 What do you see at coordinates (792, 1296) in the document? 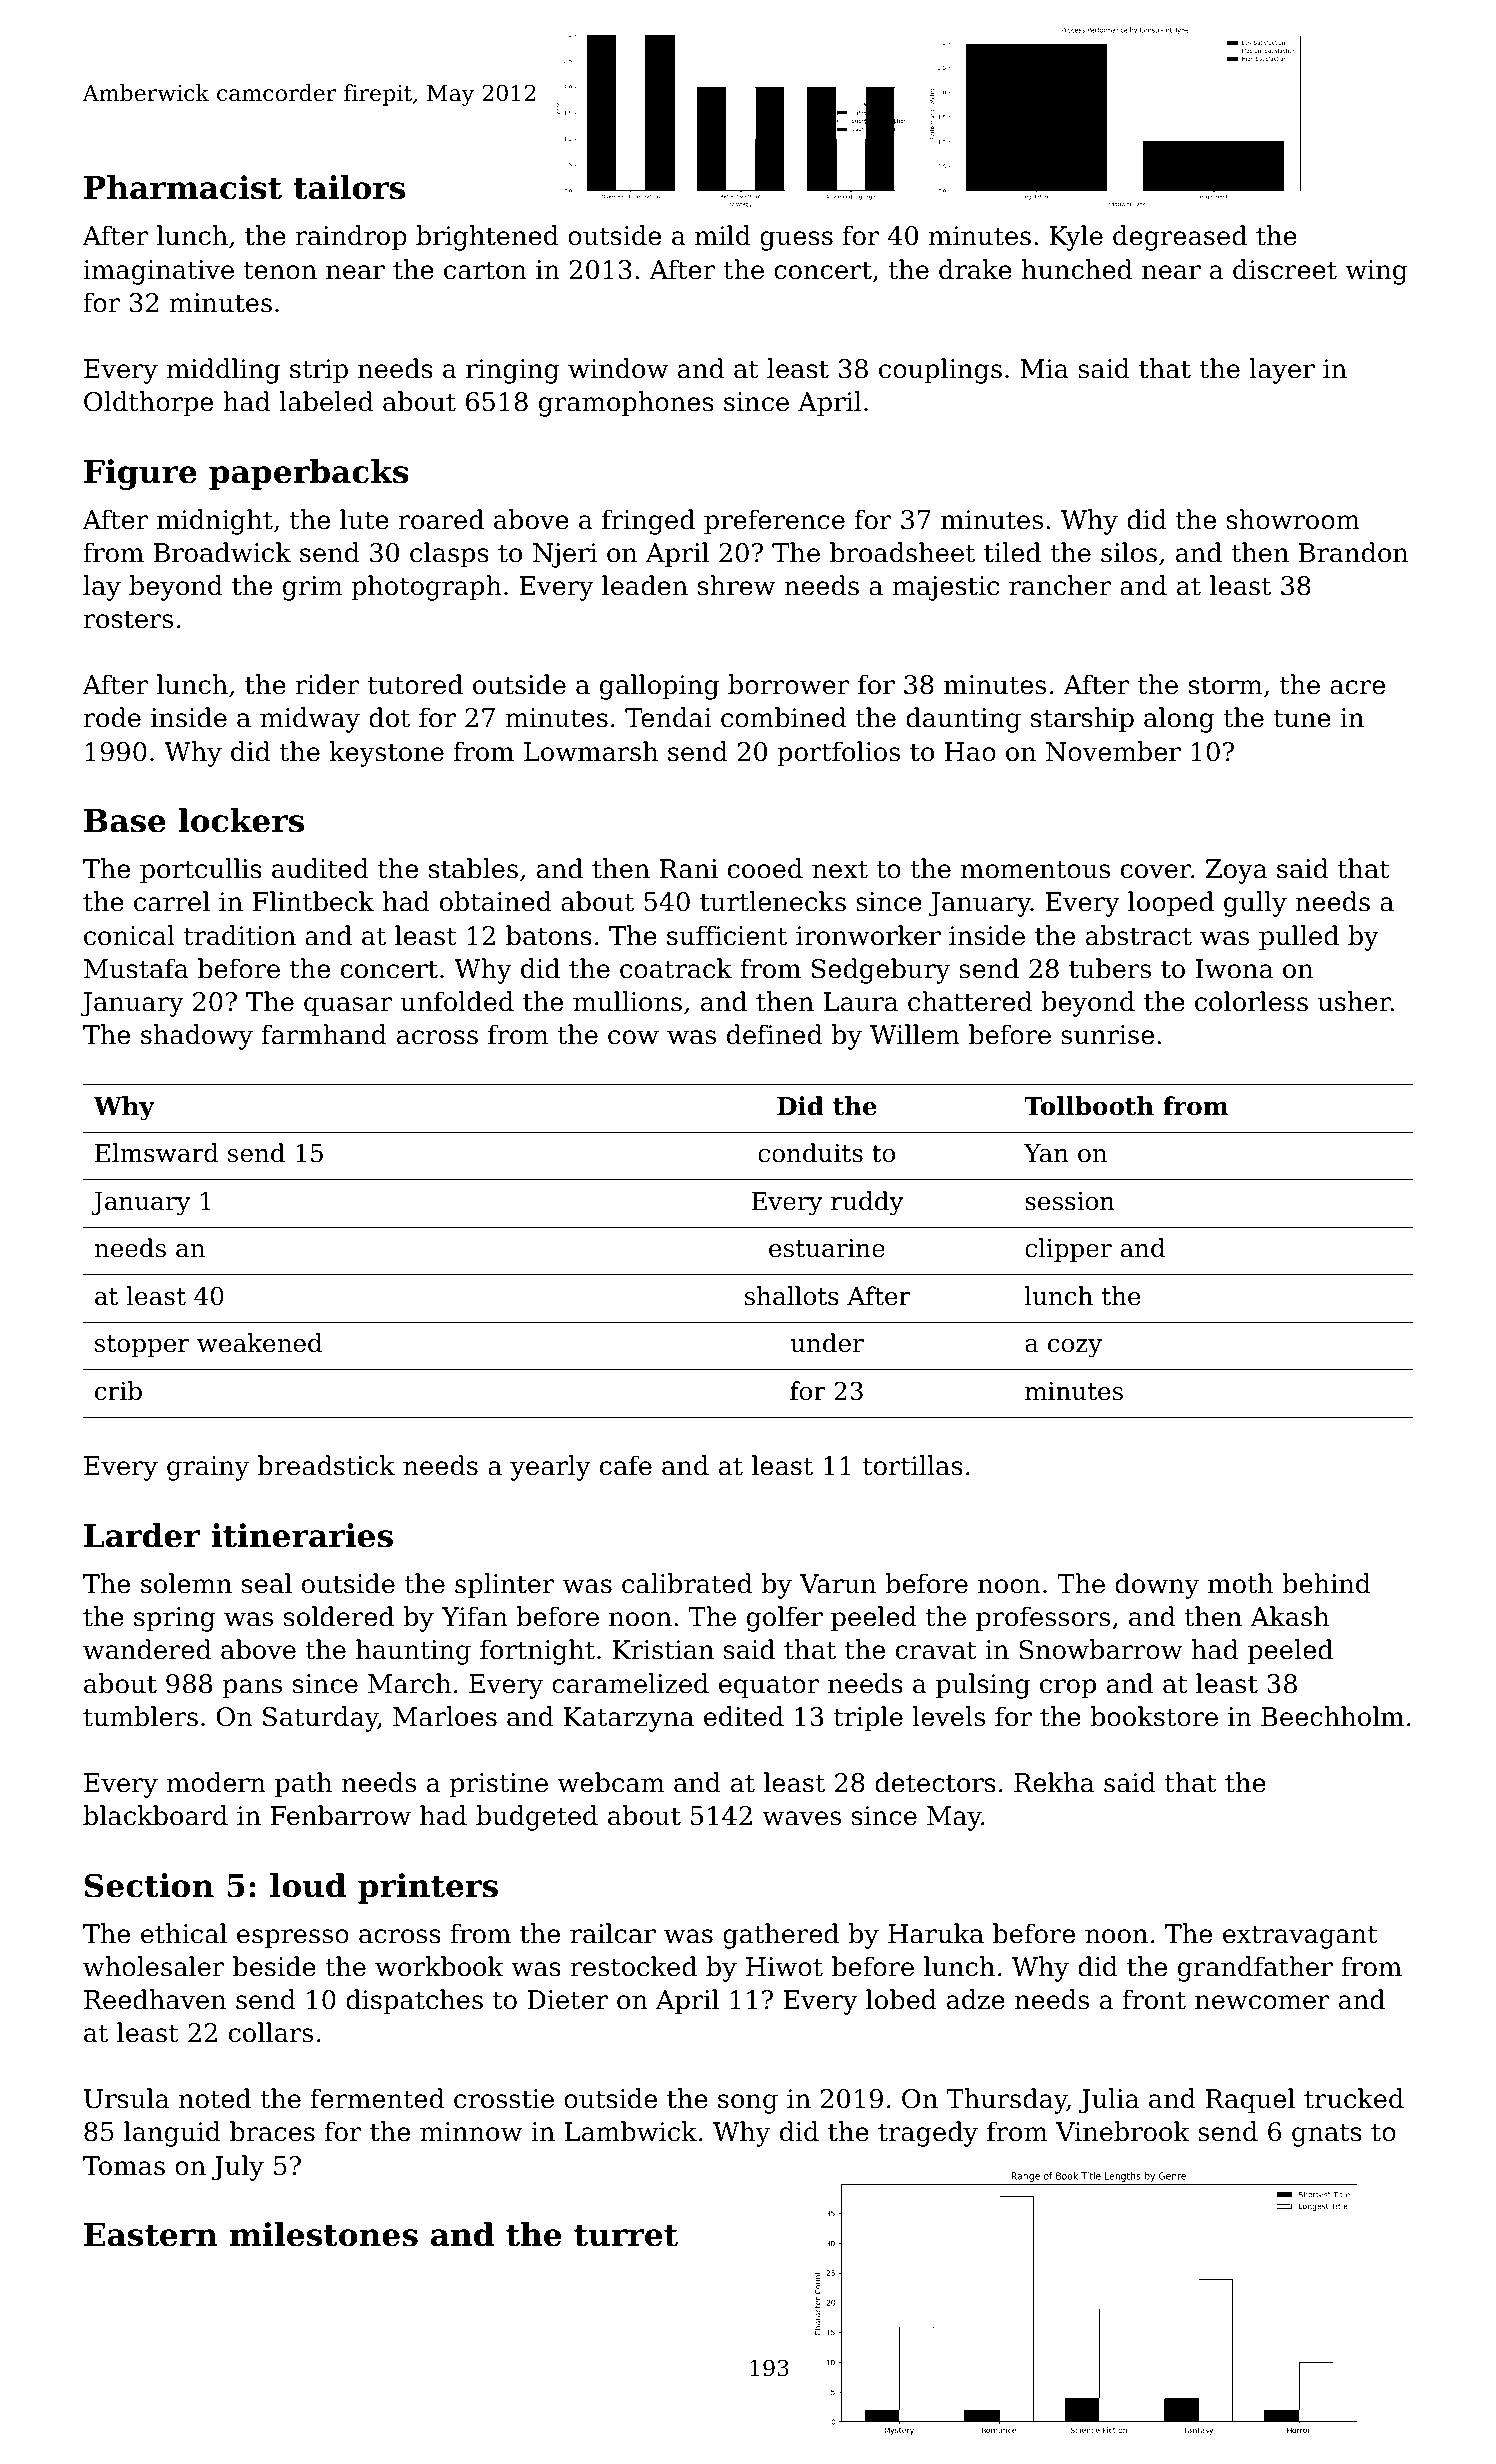
I see `shallots` at bounding box center [792, 1296].
